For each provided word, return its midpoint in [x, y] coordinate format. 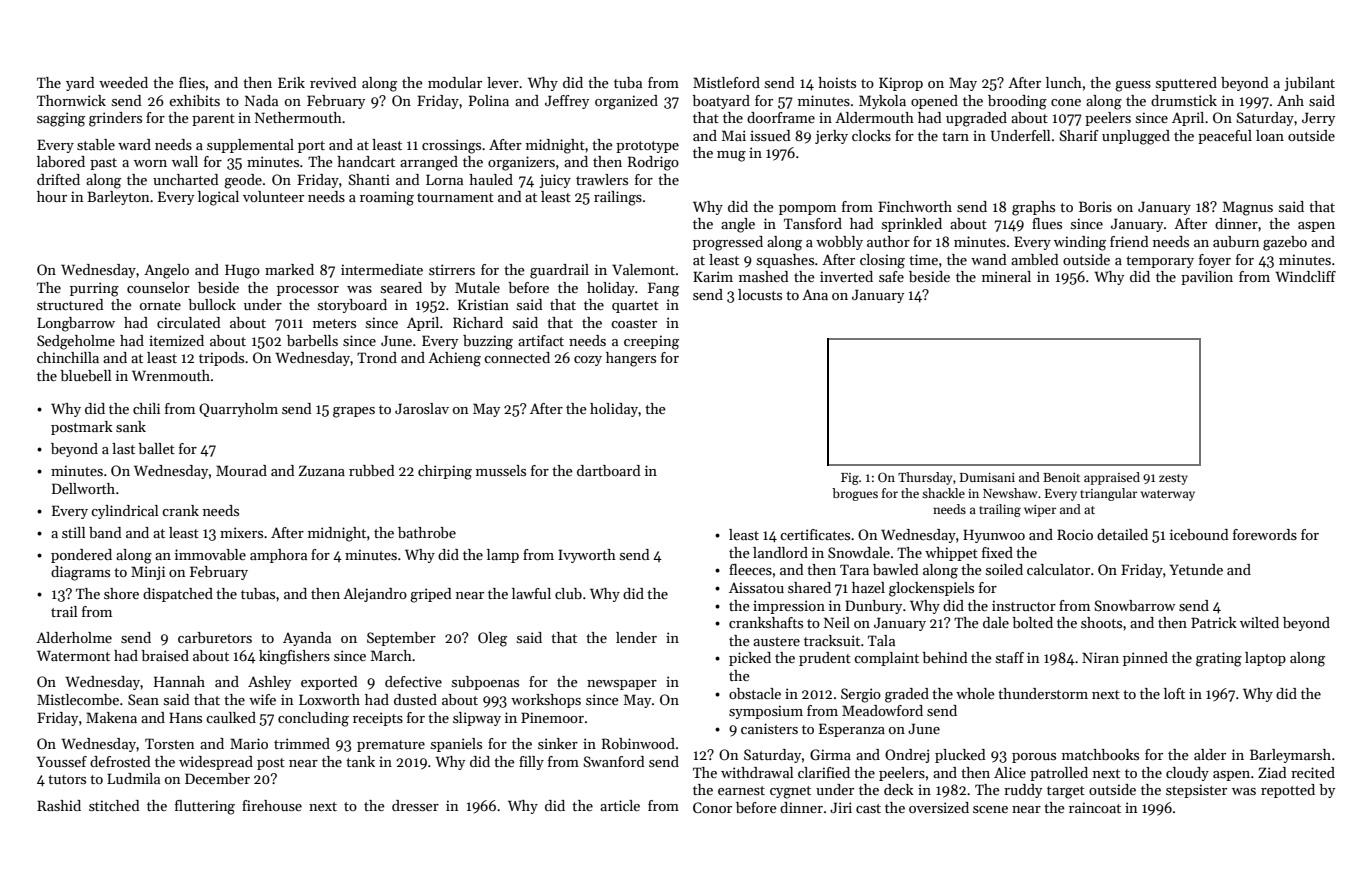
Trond [377, 357]
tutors [67, 779]
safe [891, 276]
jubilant [1309, 84]
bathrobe [427, 532]
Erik [291, 82]
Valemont [643, 269]
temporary [1160, 262]
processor [308, 291]
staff [1010, 657]
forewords [1265, 534]
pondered [81, 556]
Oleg [492, 639]
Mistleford [726, 82]
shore [121, 593]
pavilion [1207, 278]
